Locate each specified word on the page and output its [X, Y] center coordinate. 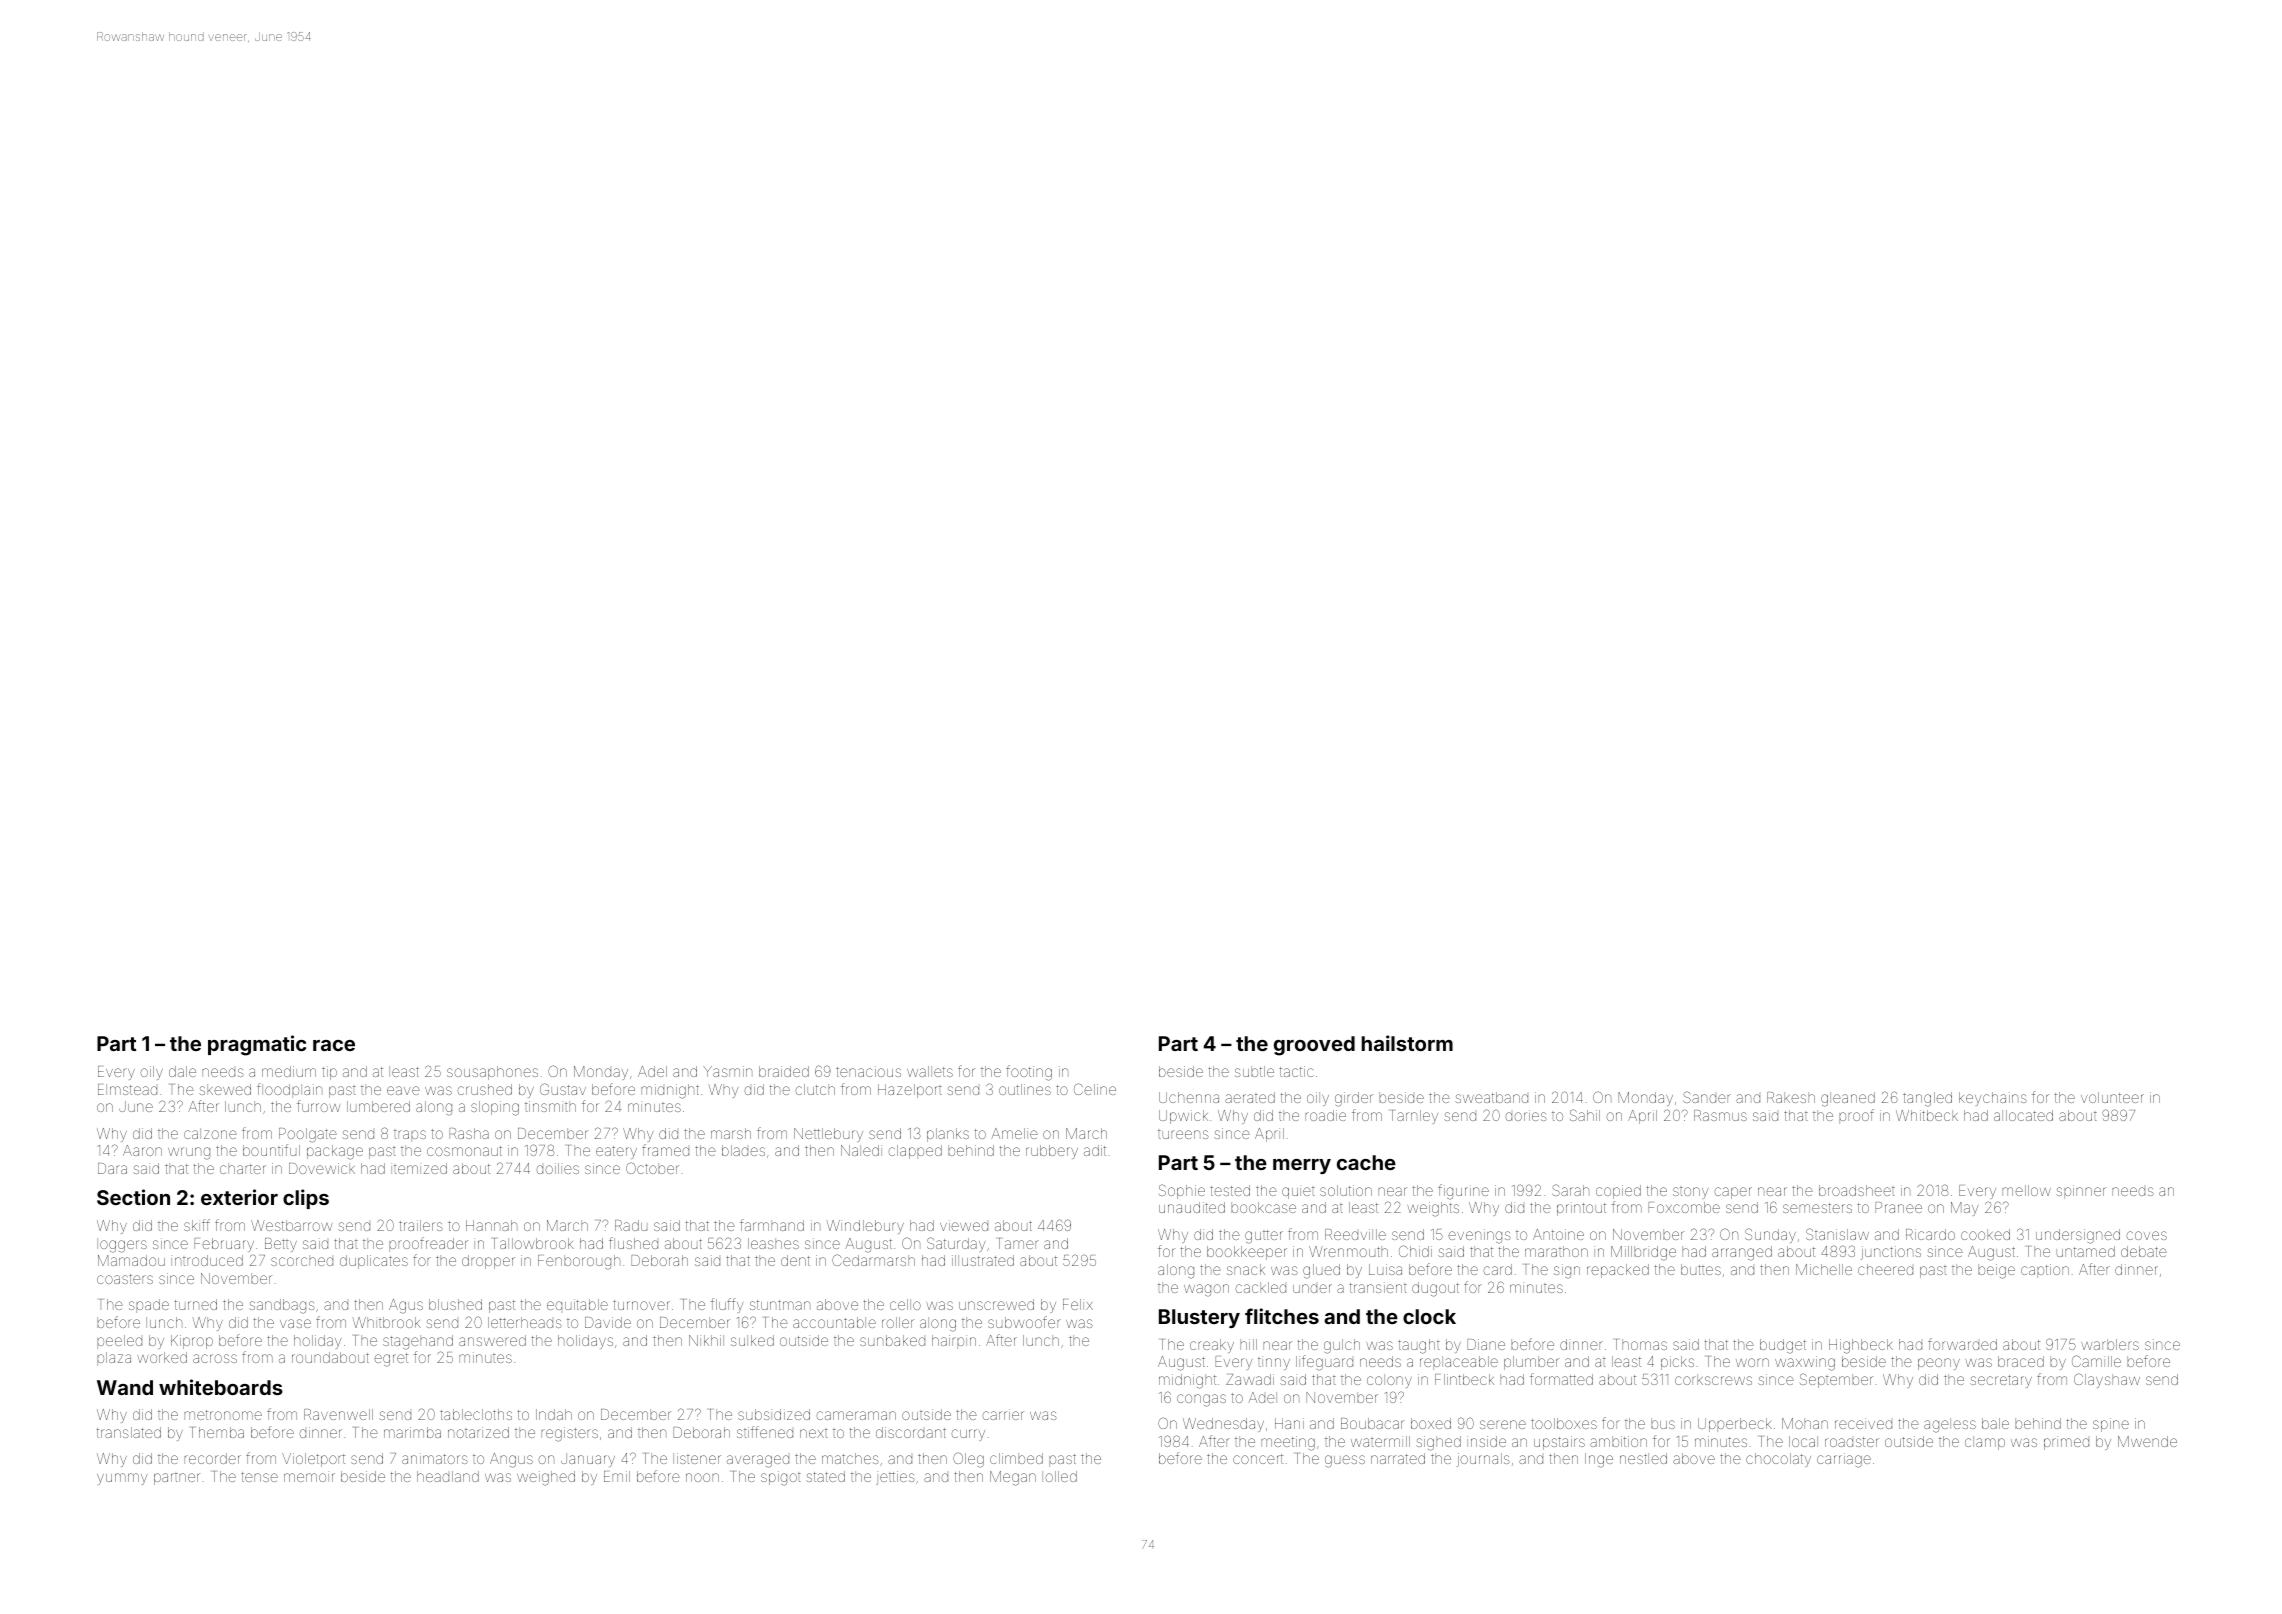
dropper [488, 1262]
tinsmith [550, 1106]
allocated [2023, 1115]
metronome [223, 1415]
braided [784, 1071]
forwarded [1962, 1344]
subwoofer [1024, 1322]
